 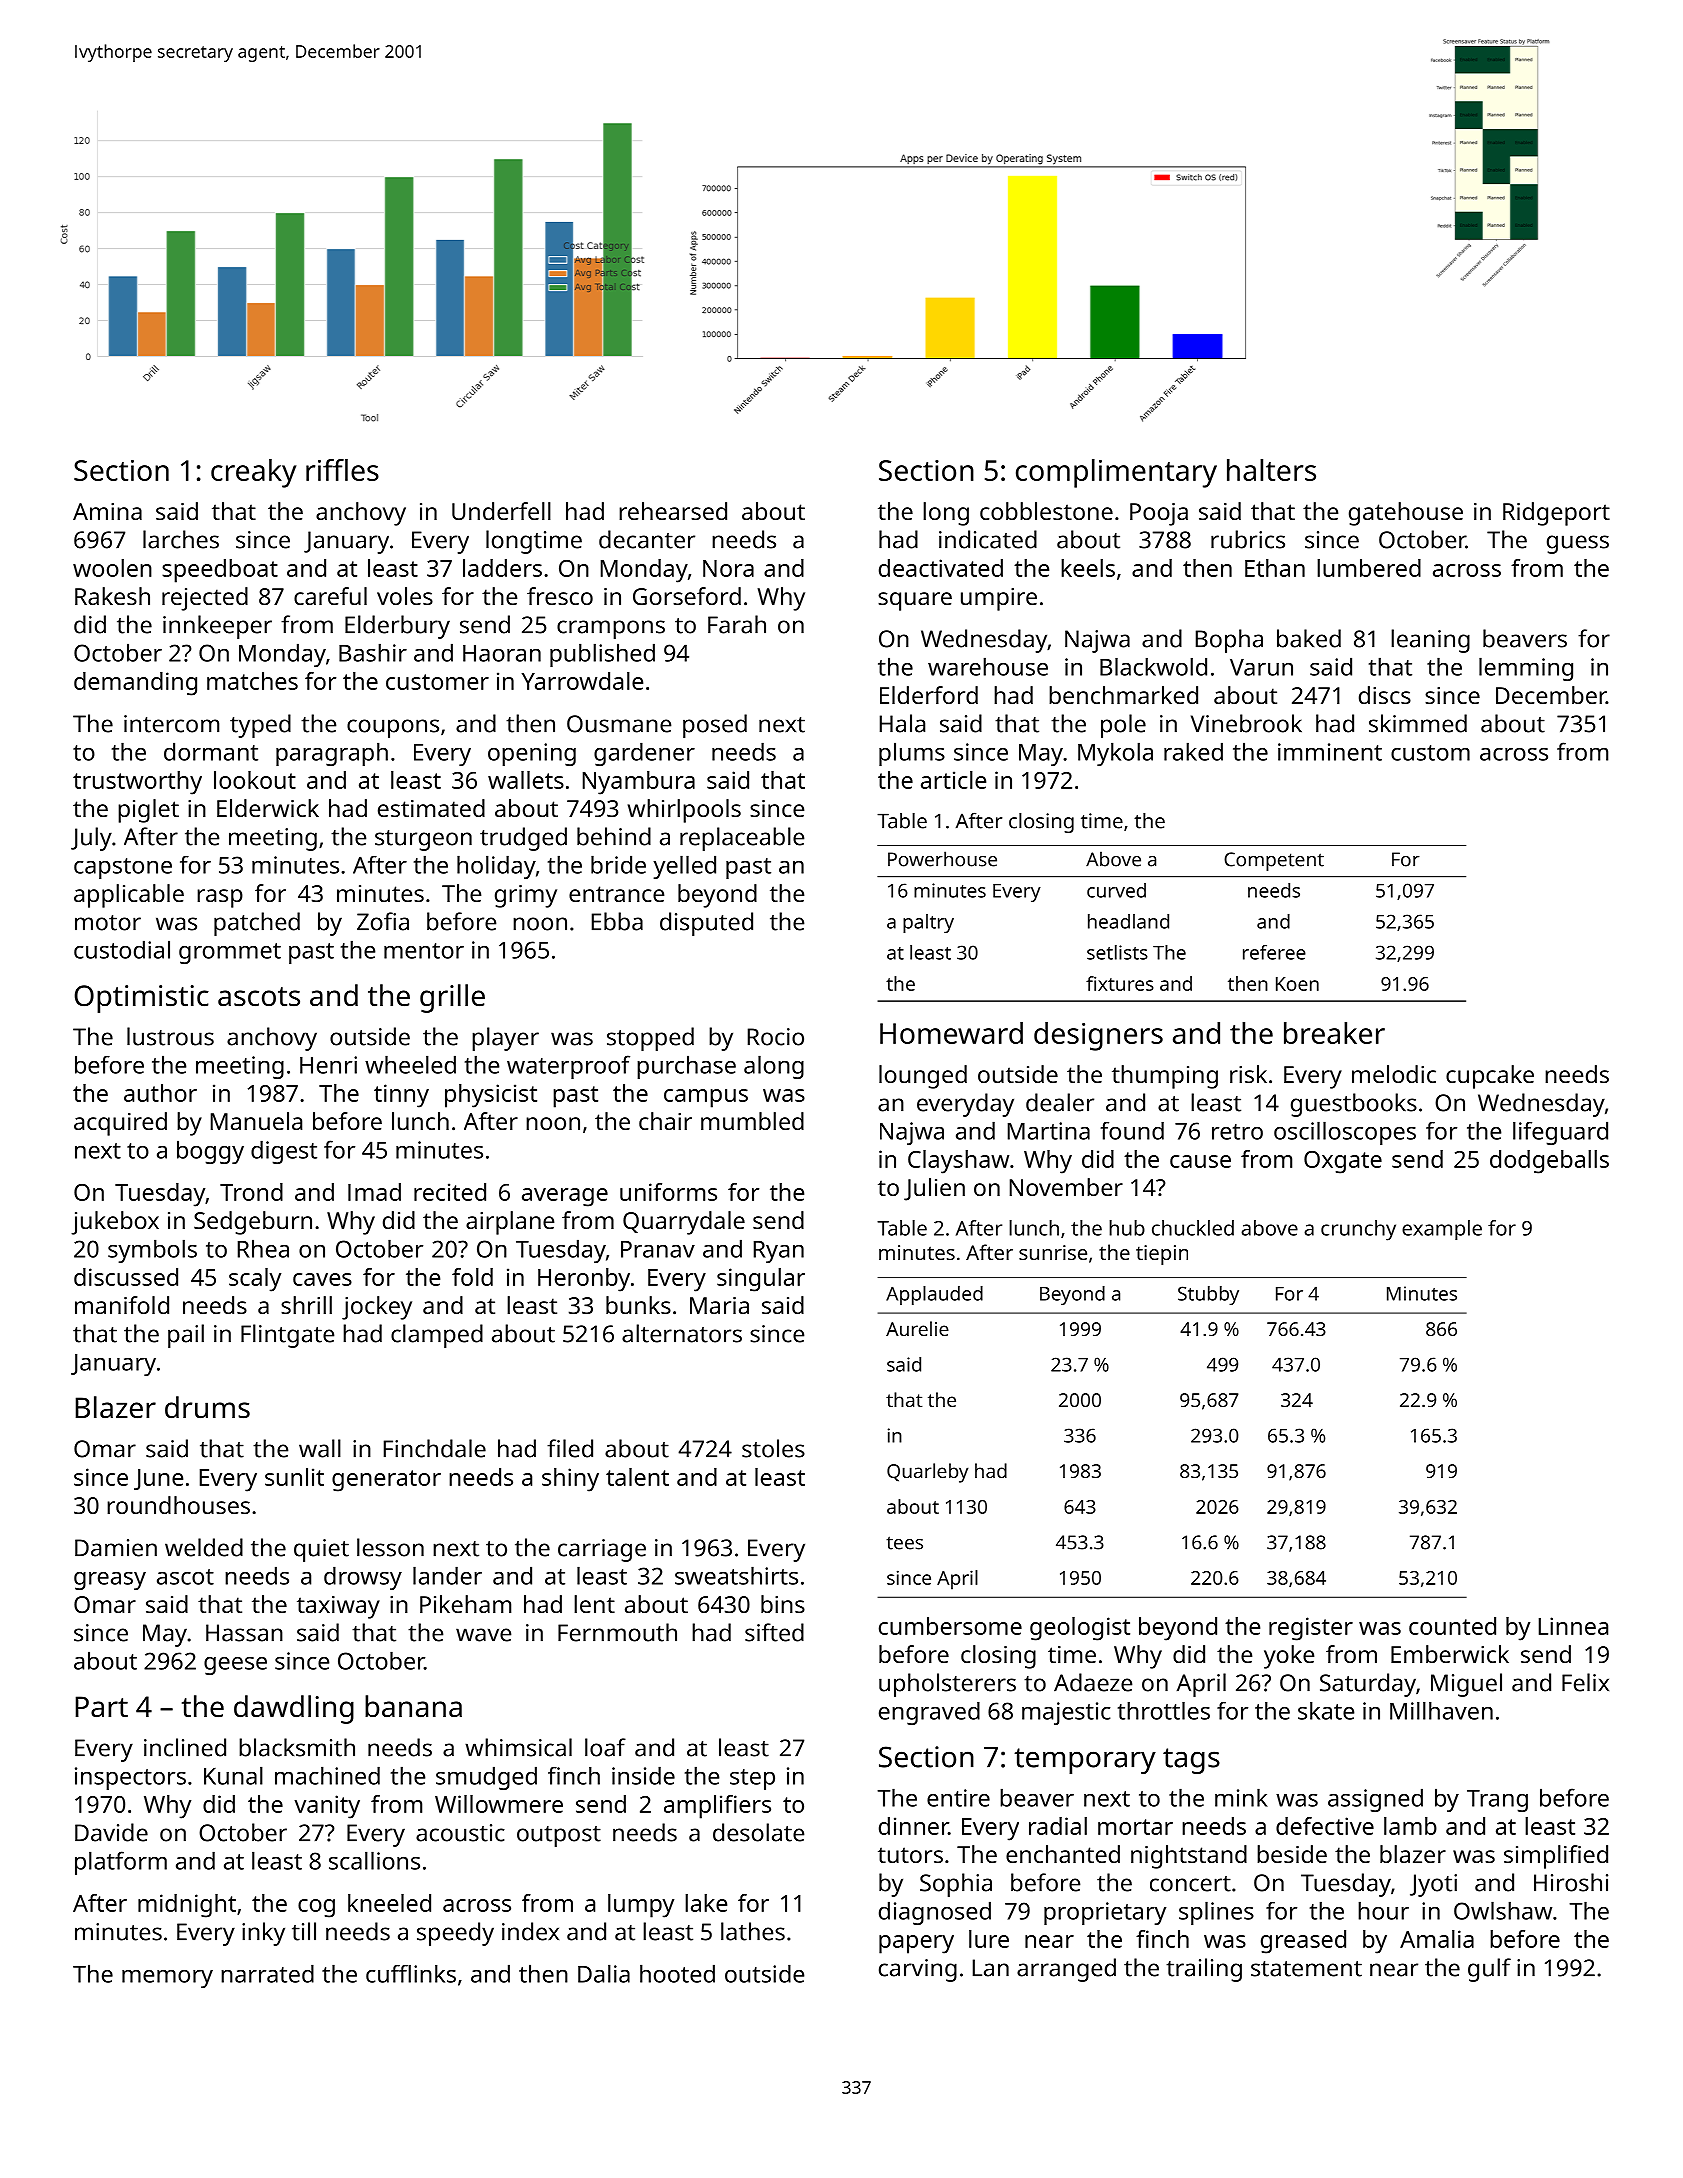 What do you see at coordinates (953, 780) in the screenshot?
I see `article` at bounding box center [953, 780].
